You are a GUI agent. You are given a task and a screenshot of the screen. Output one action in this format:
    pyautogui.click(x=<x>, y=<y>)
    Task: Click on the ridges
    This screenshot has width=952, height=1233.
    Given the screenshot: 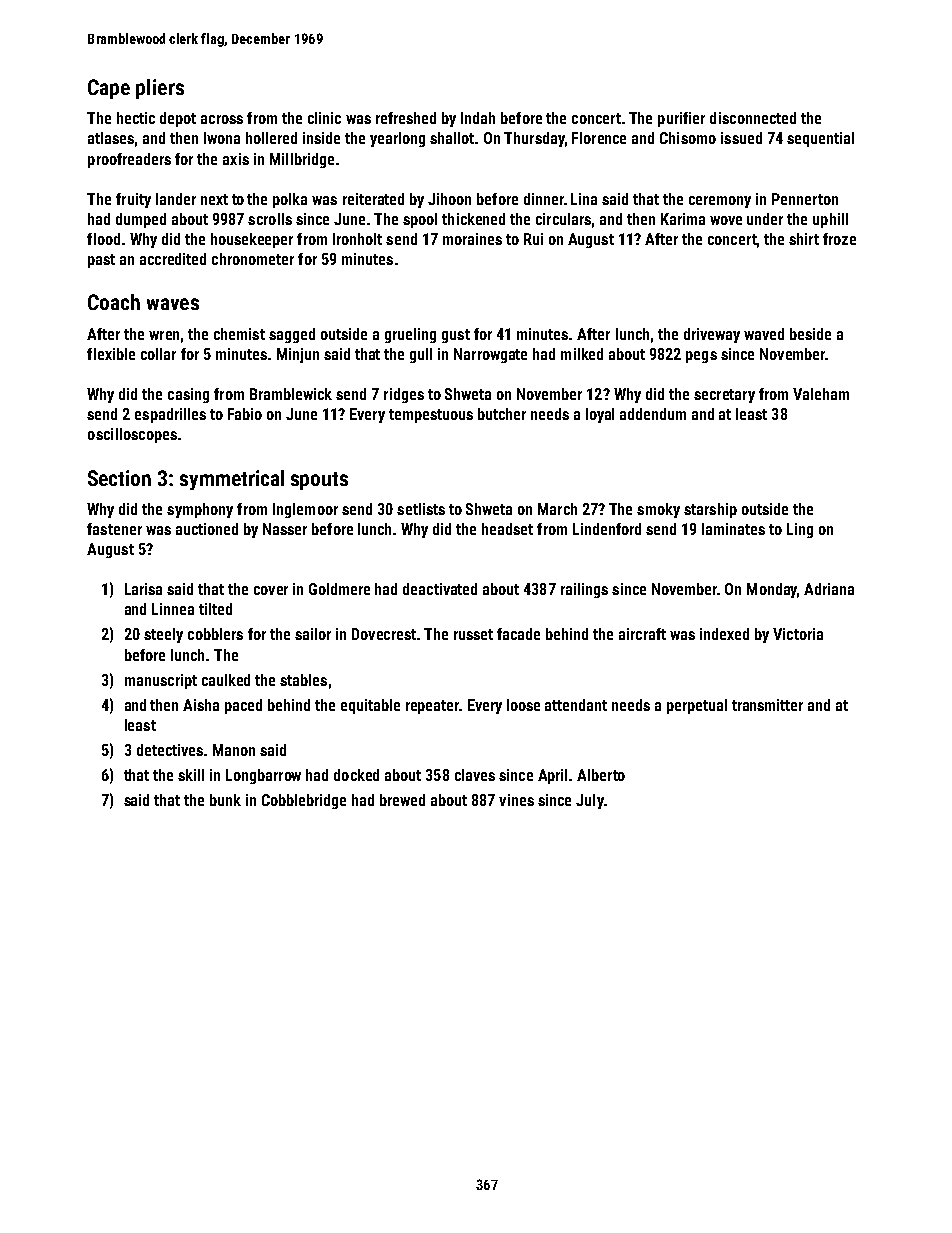 What is the action you would take?
    pyautogui.click(x=404, y=395)
